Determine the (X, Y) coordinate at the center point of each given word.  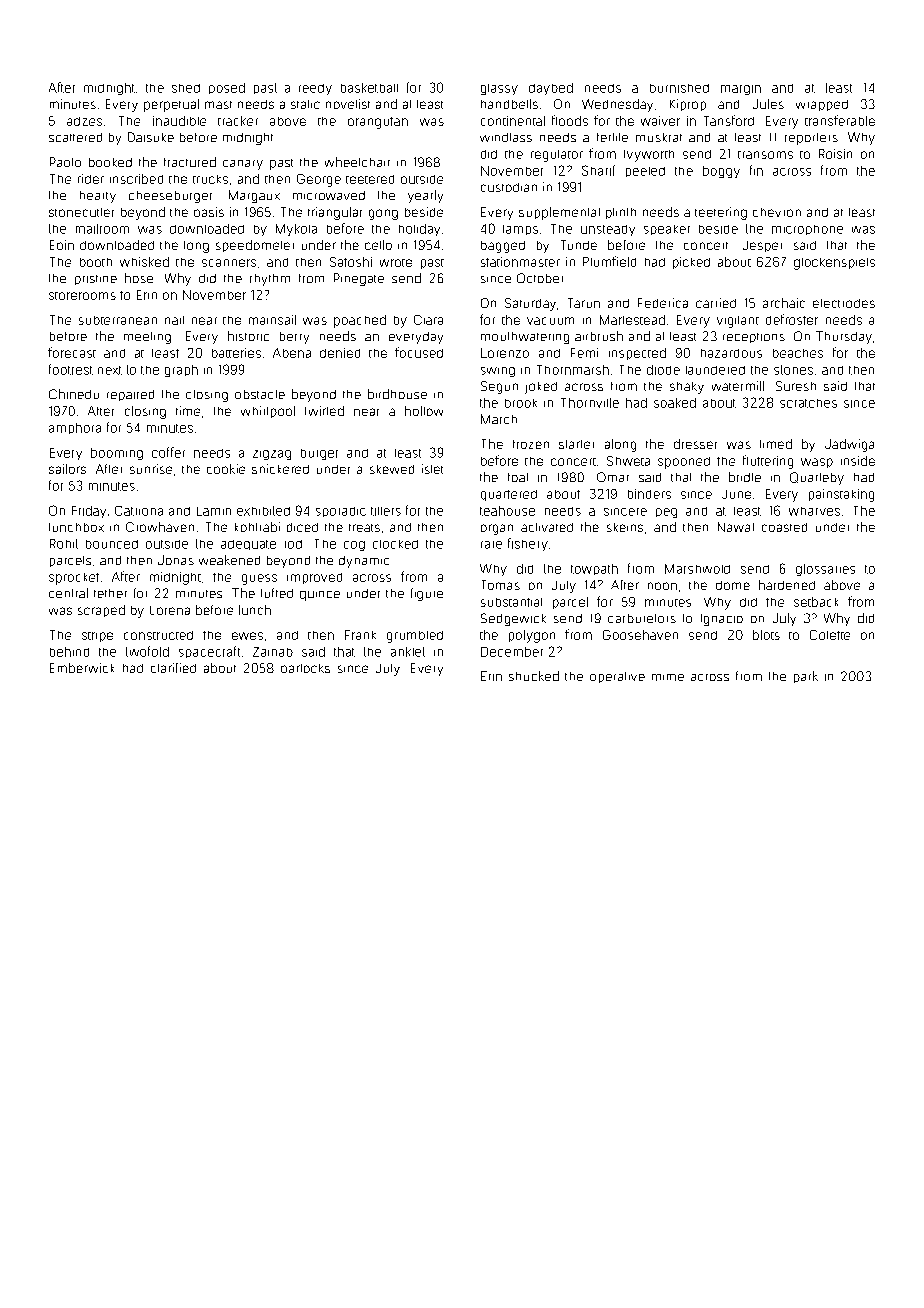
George (319, 180)
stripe (97, 637)
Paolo (65, 162)
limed (776, 444)
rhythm (270, 280)
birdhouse (397, 394)
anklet (408, 652)
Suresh (796, 386)
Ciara (428, 320)
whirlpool (268, 412)
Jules (768, 104)
